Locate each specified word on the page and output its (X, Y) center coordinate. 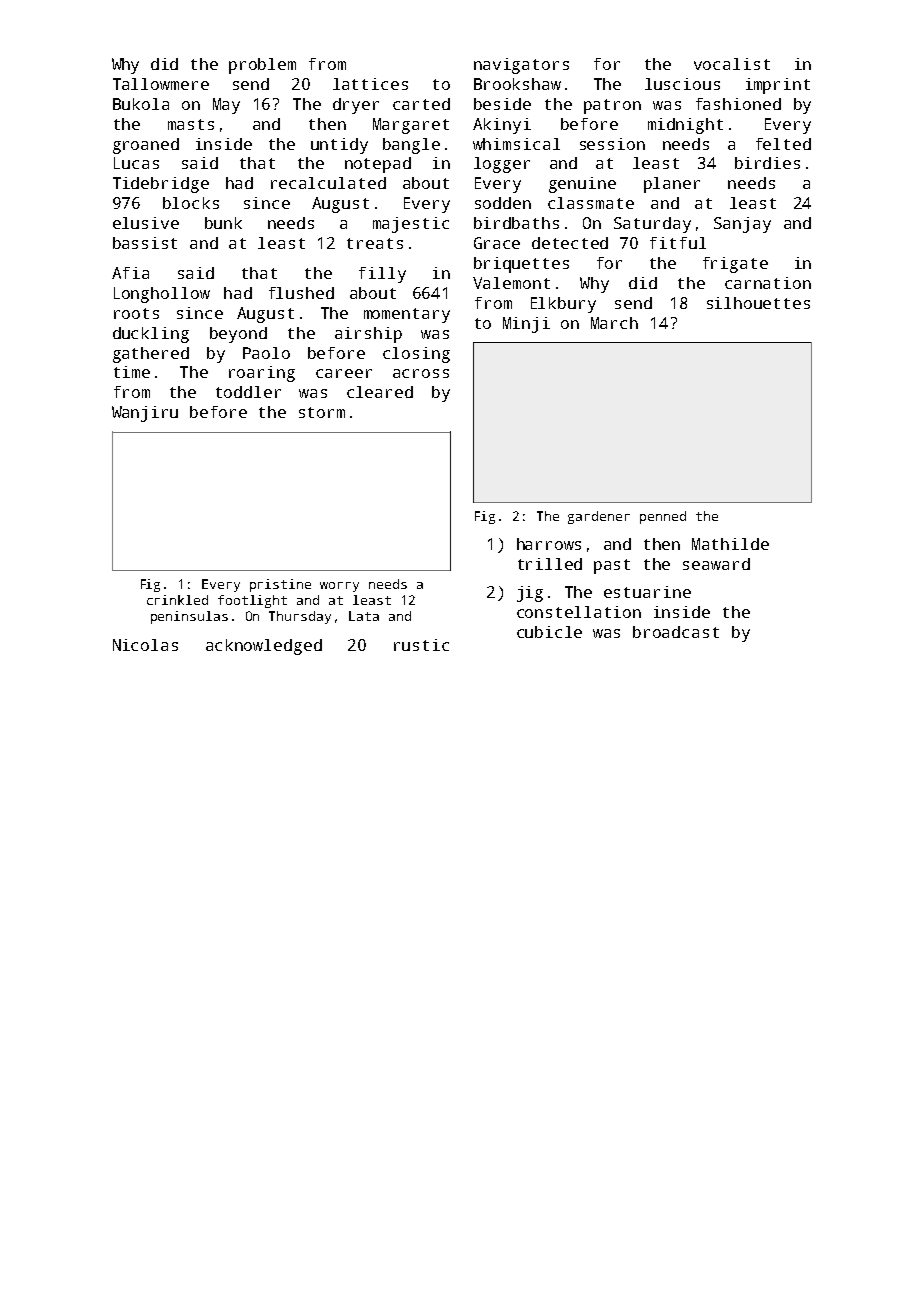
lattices (370, 84)
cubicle (549, 632)
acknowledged (264, 647)
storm (322, 412)
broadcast (676, 632)
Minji (526, 325)
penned (663, 517)
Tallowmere (161, 84)
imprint (778, 86)
